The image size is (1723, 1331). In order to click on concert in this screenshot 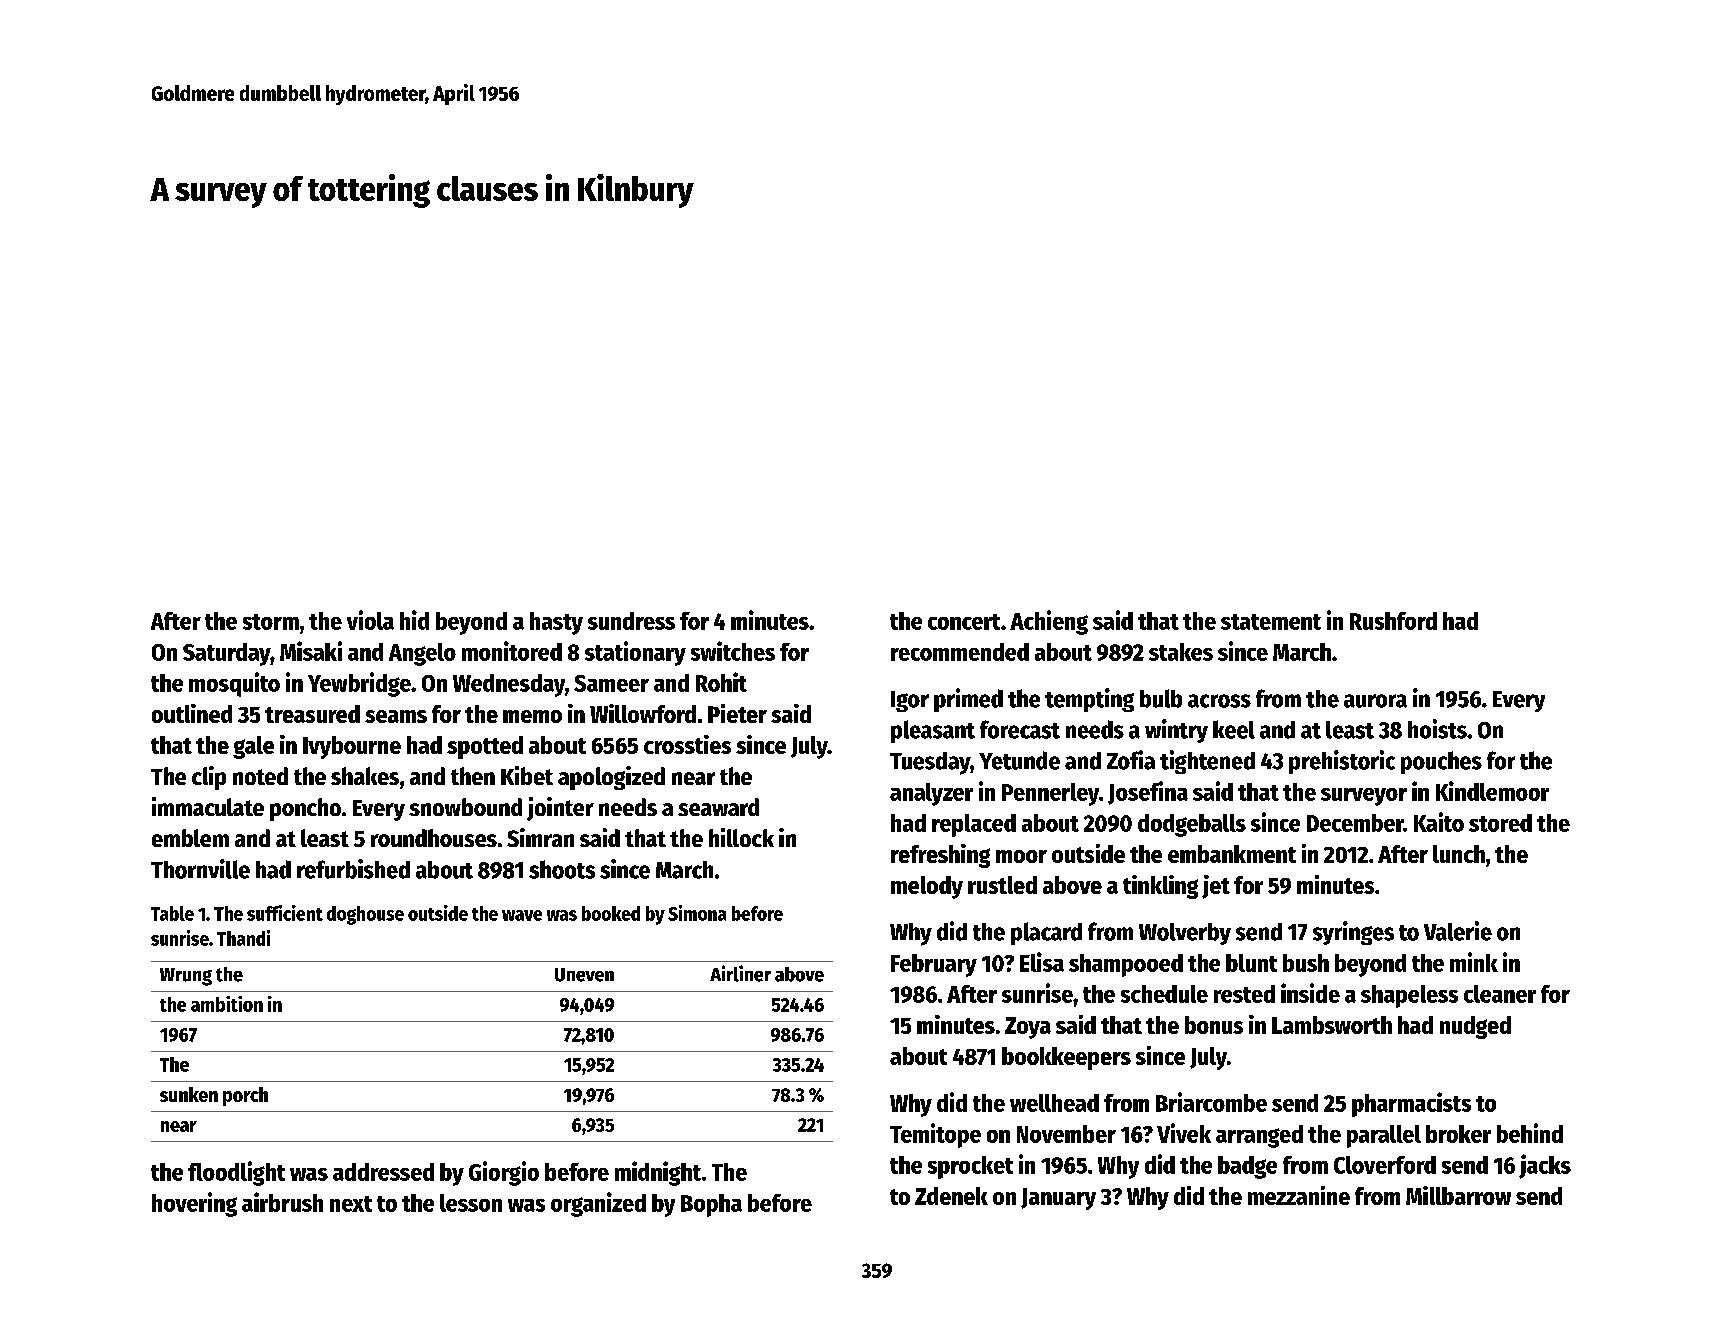, I will do `click(964, 622)`.
